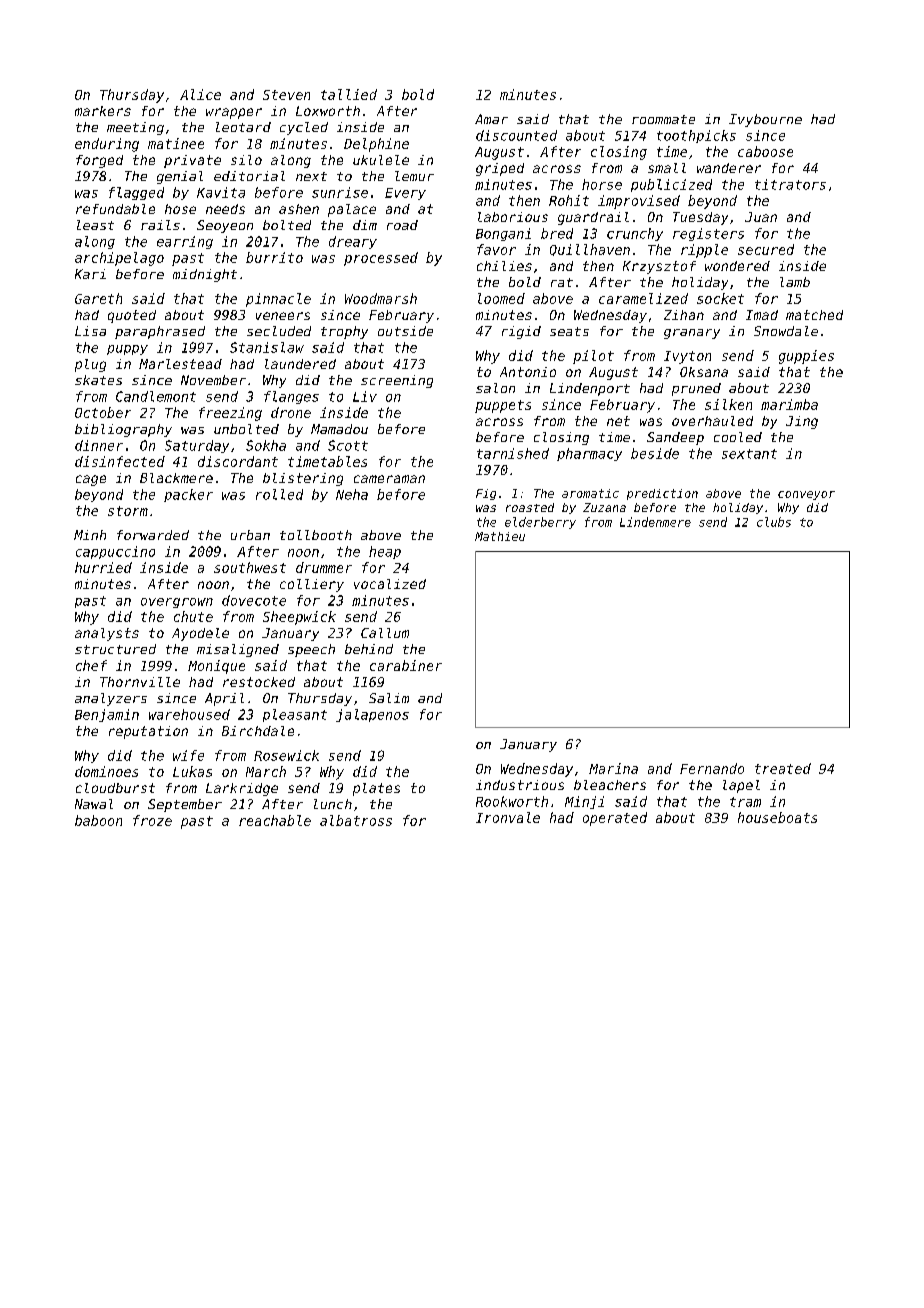 The image size is (924, 1308). What do you see at coordinates (115, 649) in the screenshot?
I see `structured` at bounding box center [115, 649].
